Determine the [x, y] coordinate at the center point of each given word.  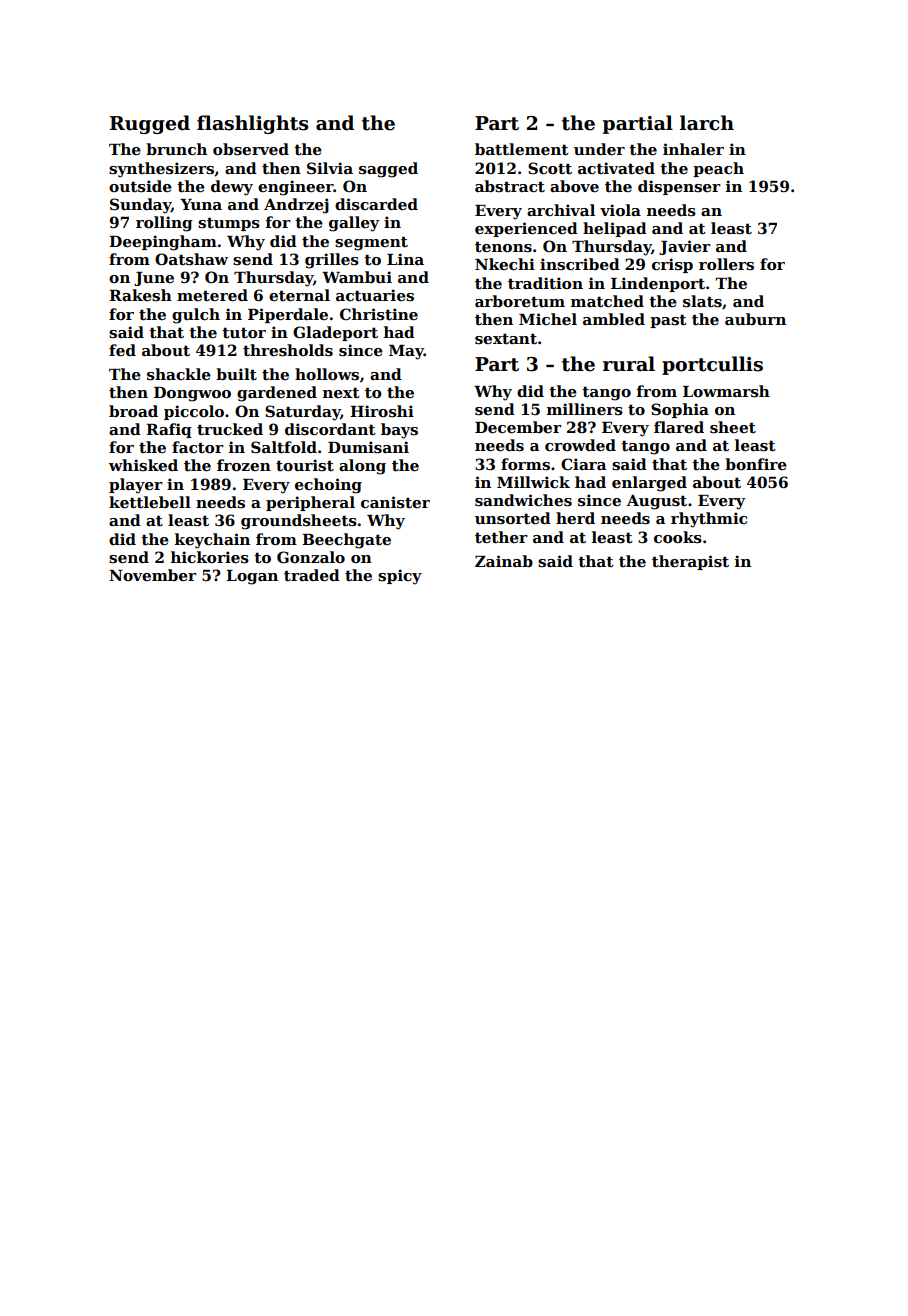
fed [122, 350]
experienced [526, 229]
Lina [405, 259]
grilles [332, 261]
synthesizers [161, 170]
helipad [615, 229]
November [153, 575]
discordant [330, 429]
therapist [690, 562]
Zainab [504, 561]
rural [629, 364]
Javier [685, 247]
